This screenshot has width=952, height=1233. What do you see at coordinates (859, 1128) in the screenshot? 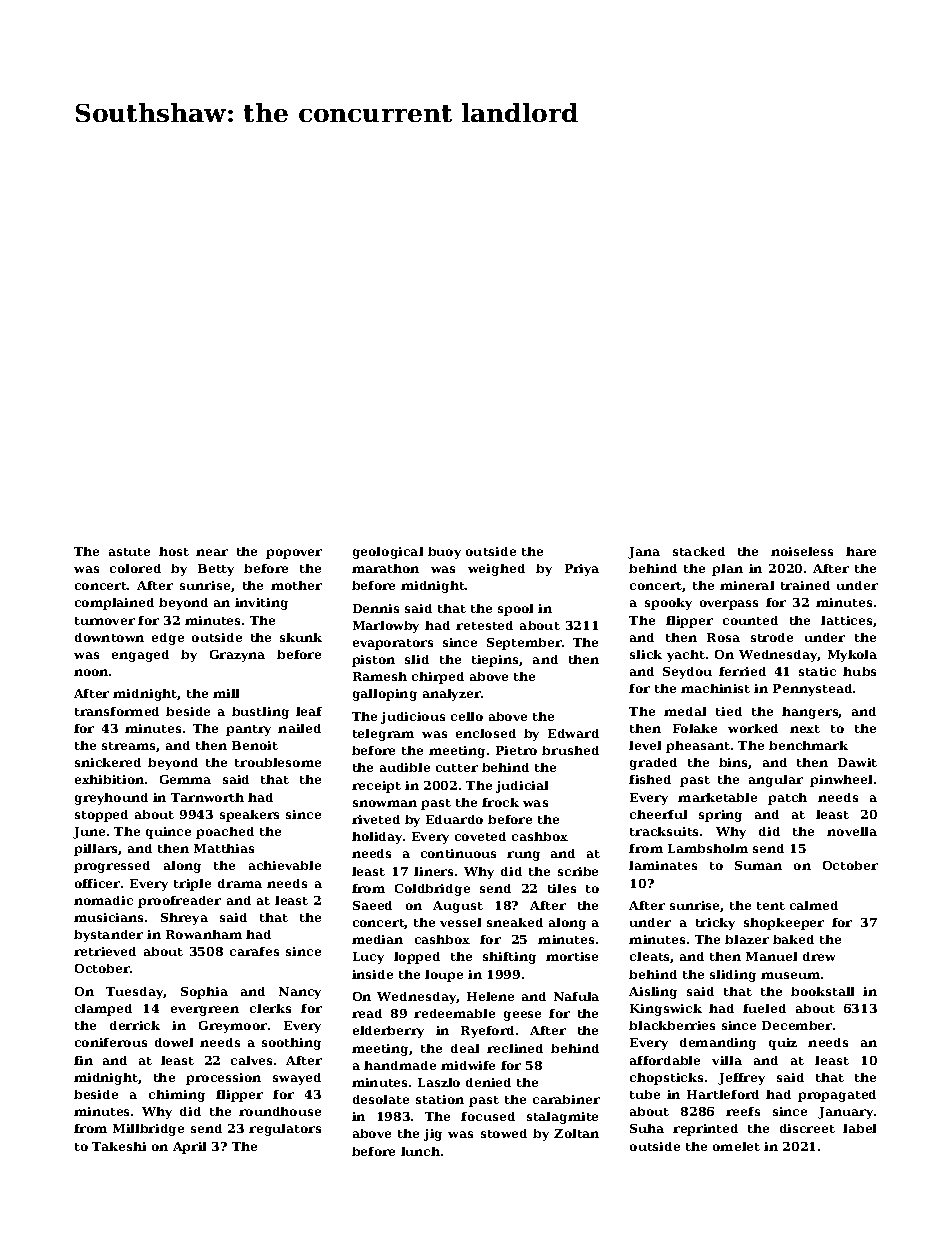
I see `label` at bounding box center [859, 1128].
